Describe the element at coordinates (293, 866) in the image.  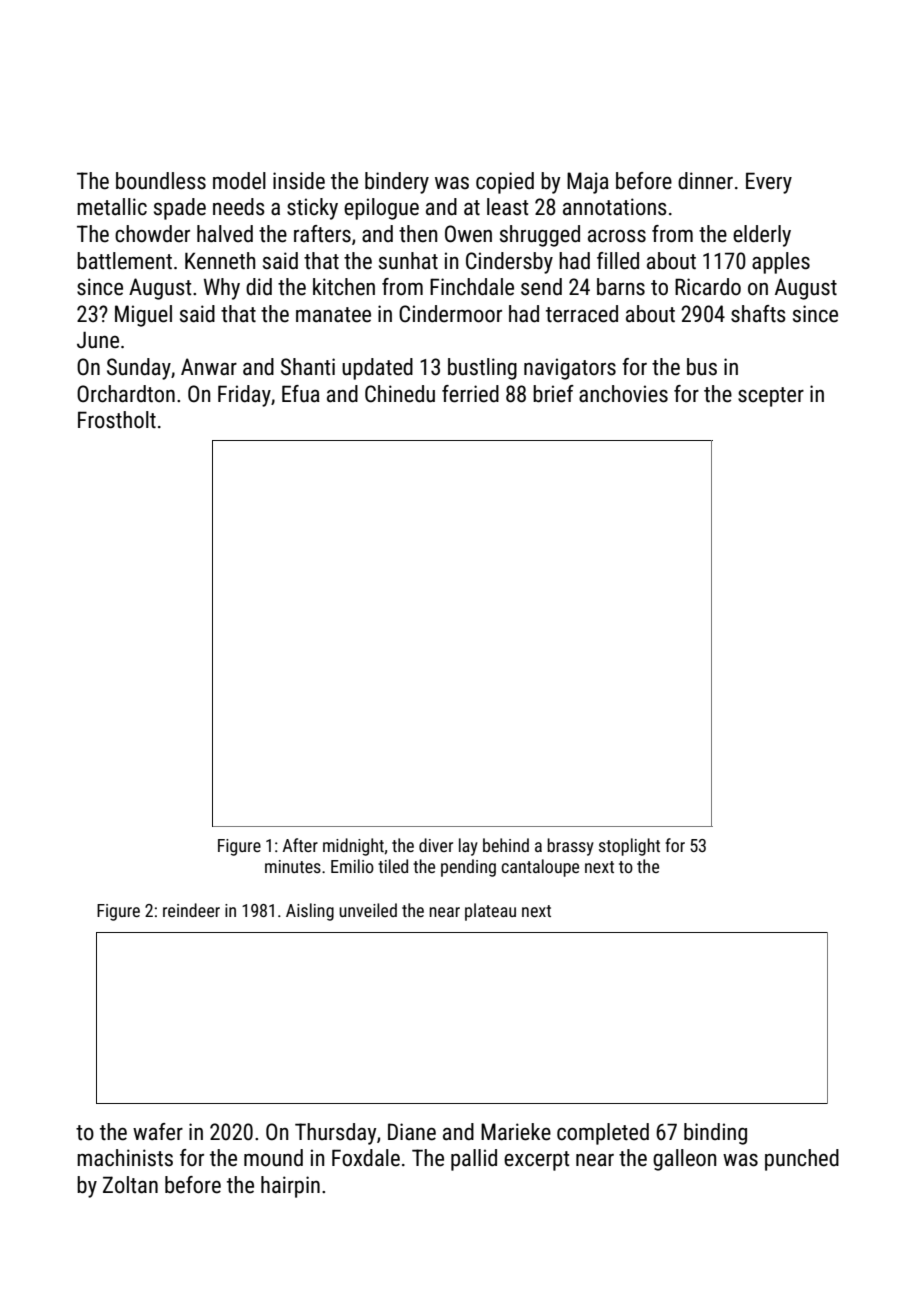
I see `minutes` at that location.
